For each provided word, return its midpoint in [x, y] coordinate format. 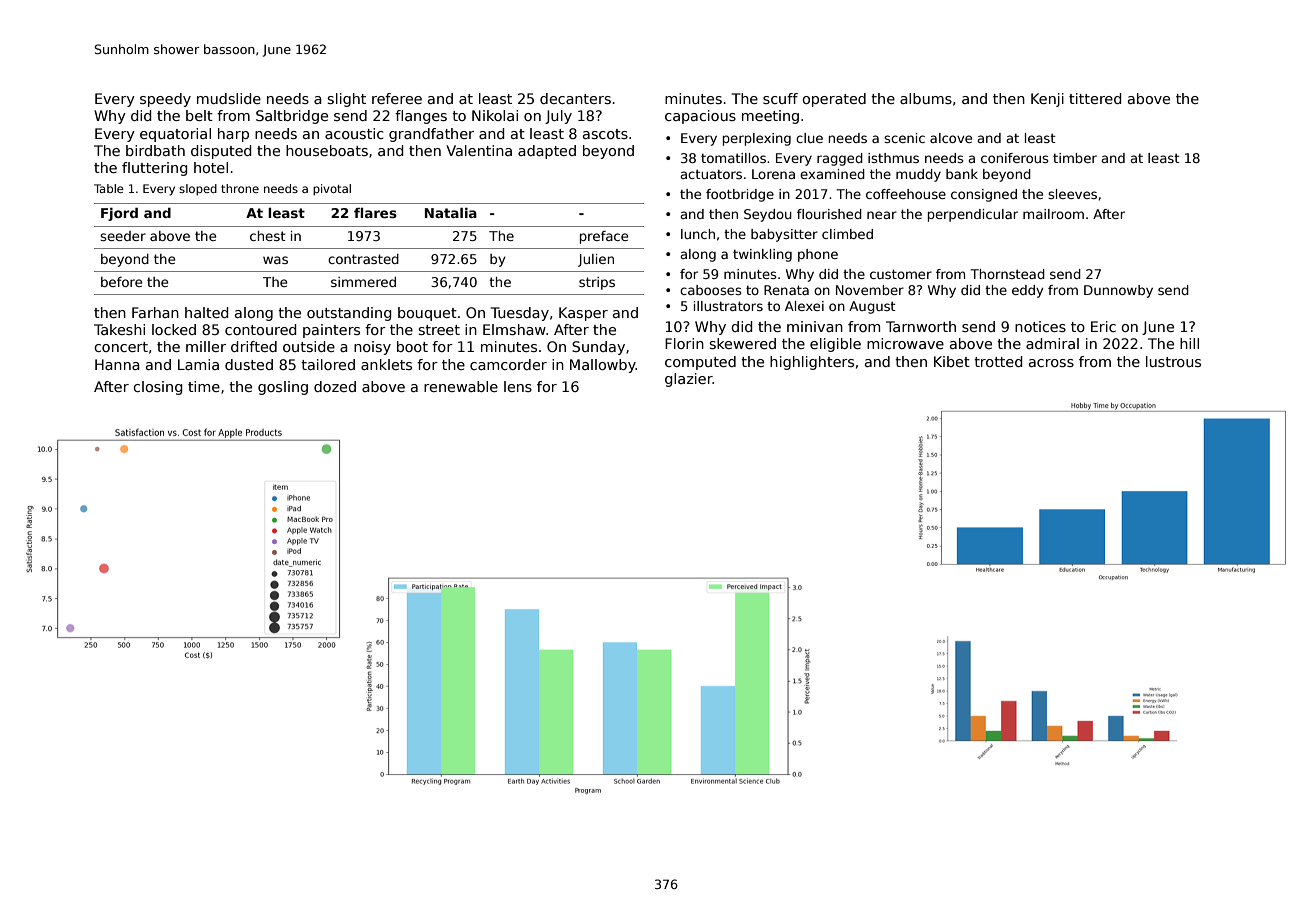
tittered [1095, 98]
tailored [328, 364]
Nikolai [495, 115]
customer [901, 274]
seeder [123, 236]
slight [346, 100]
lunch [698, 234]
